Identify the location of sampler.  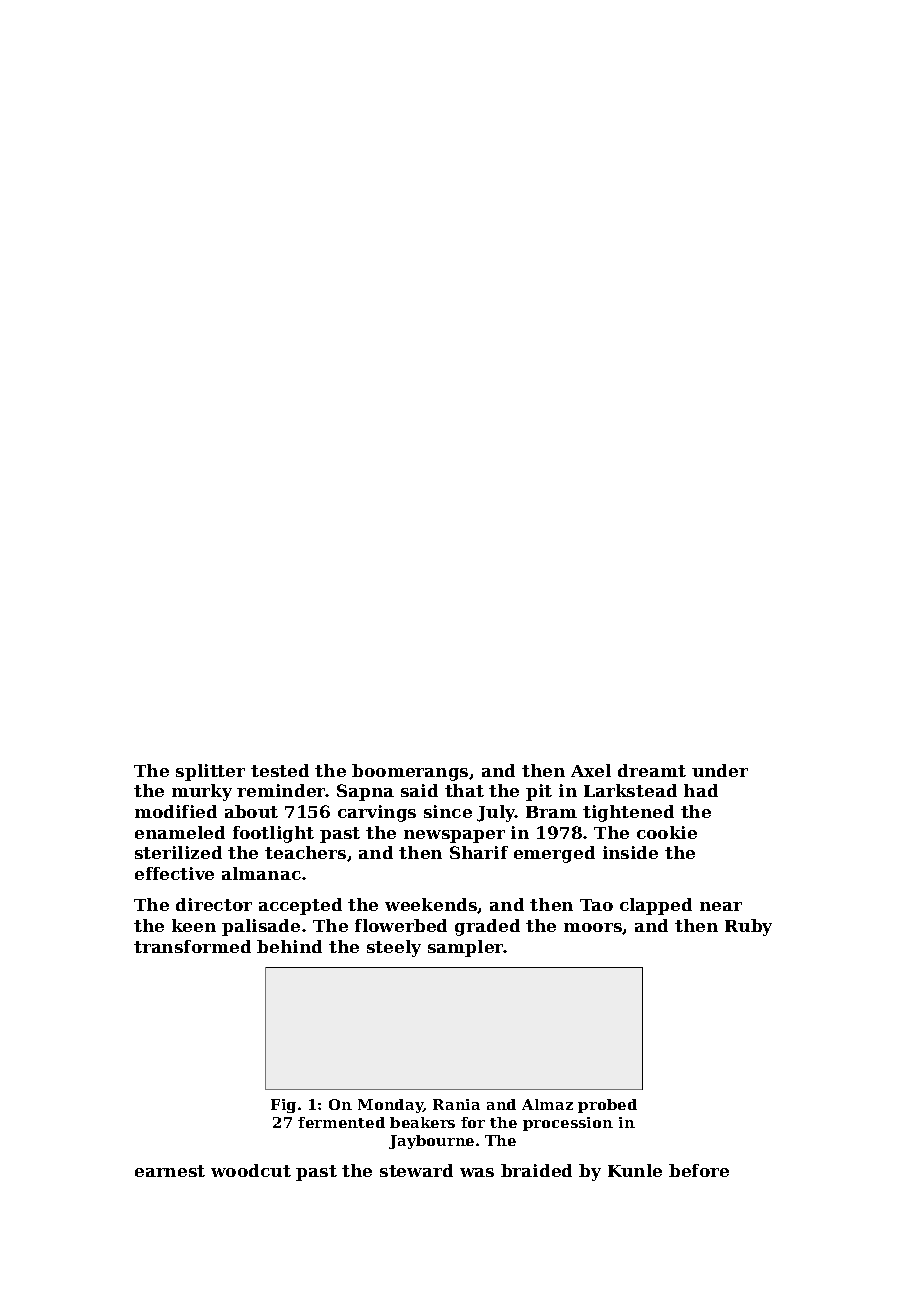
(466, 948).
